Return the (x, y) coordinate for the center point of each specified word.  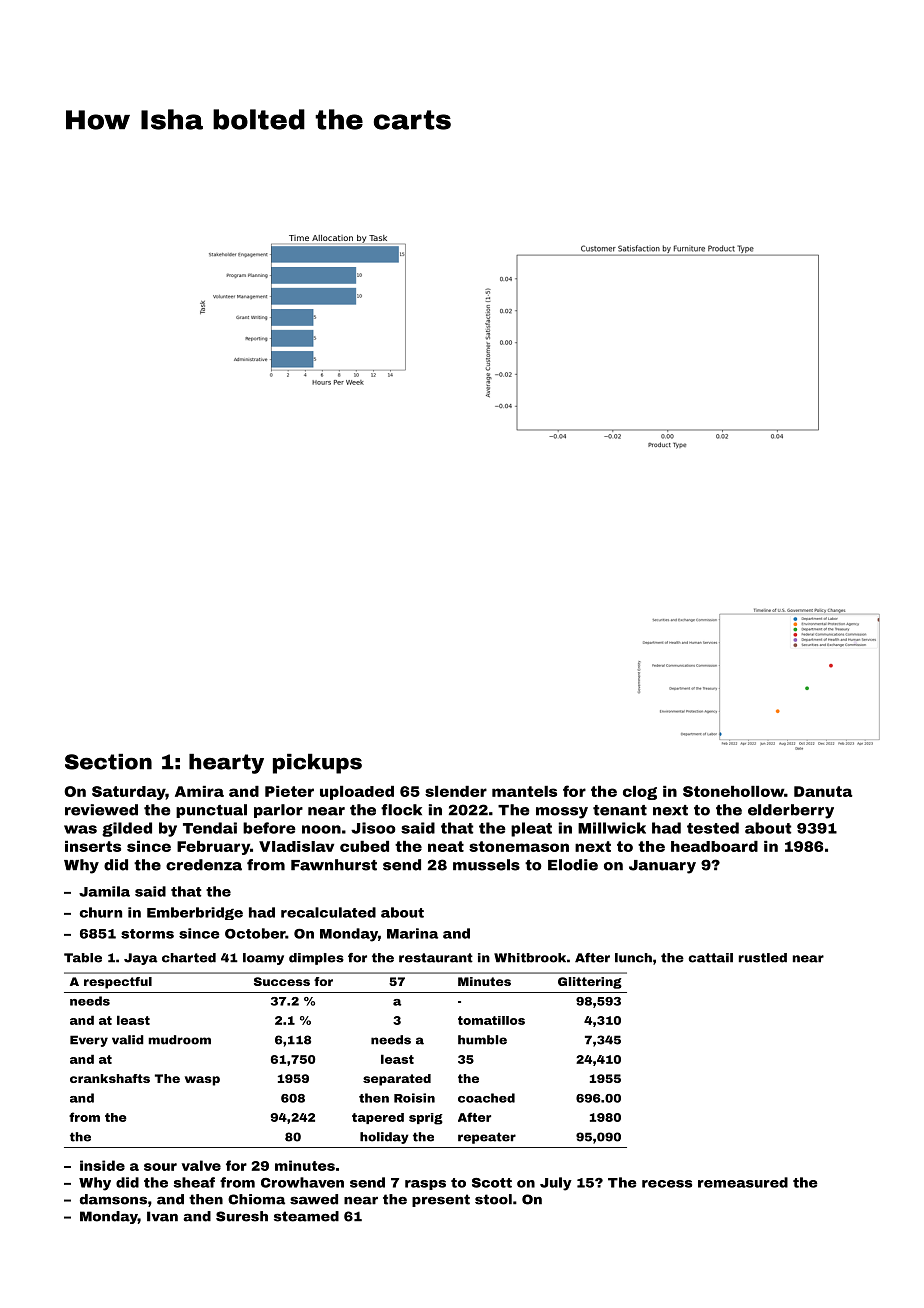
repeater (487, 1138)
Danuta (823, 791)
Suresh (242, 1216)
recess (667, 1184)
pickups (317, 763)
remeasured (743, 1182)
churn (101, 912)
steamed (306, 1216)
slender (456, 791)
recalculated (328, 912)
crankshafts (110, 1078)
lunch (633, 958)
